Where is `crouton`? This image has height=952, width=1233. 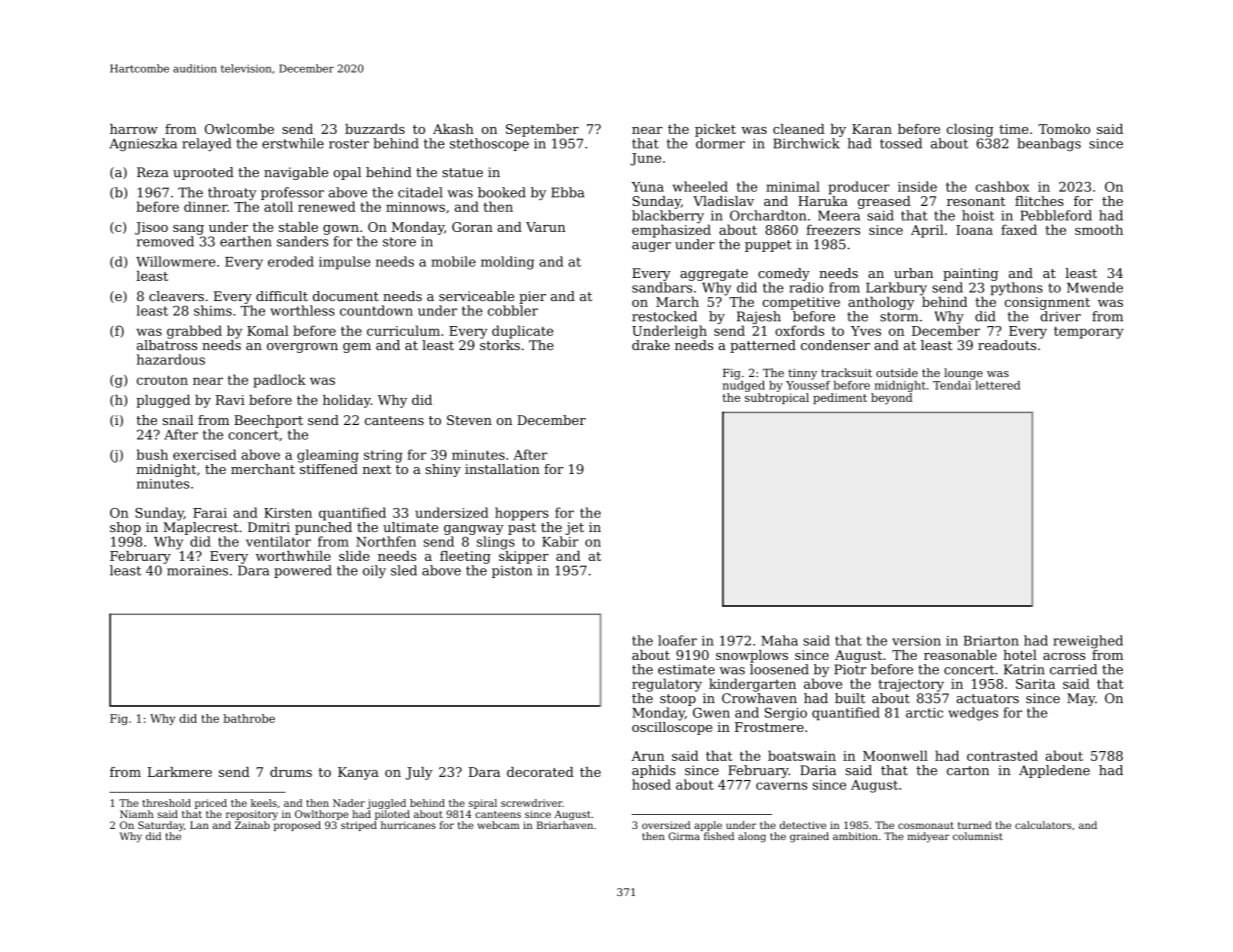 crouton is located at coordinates (162, 380).
